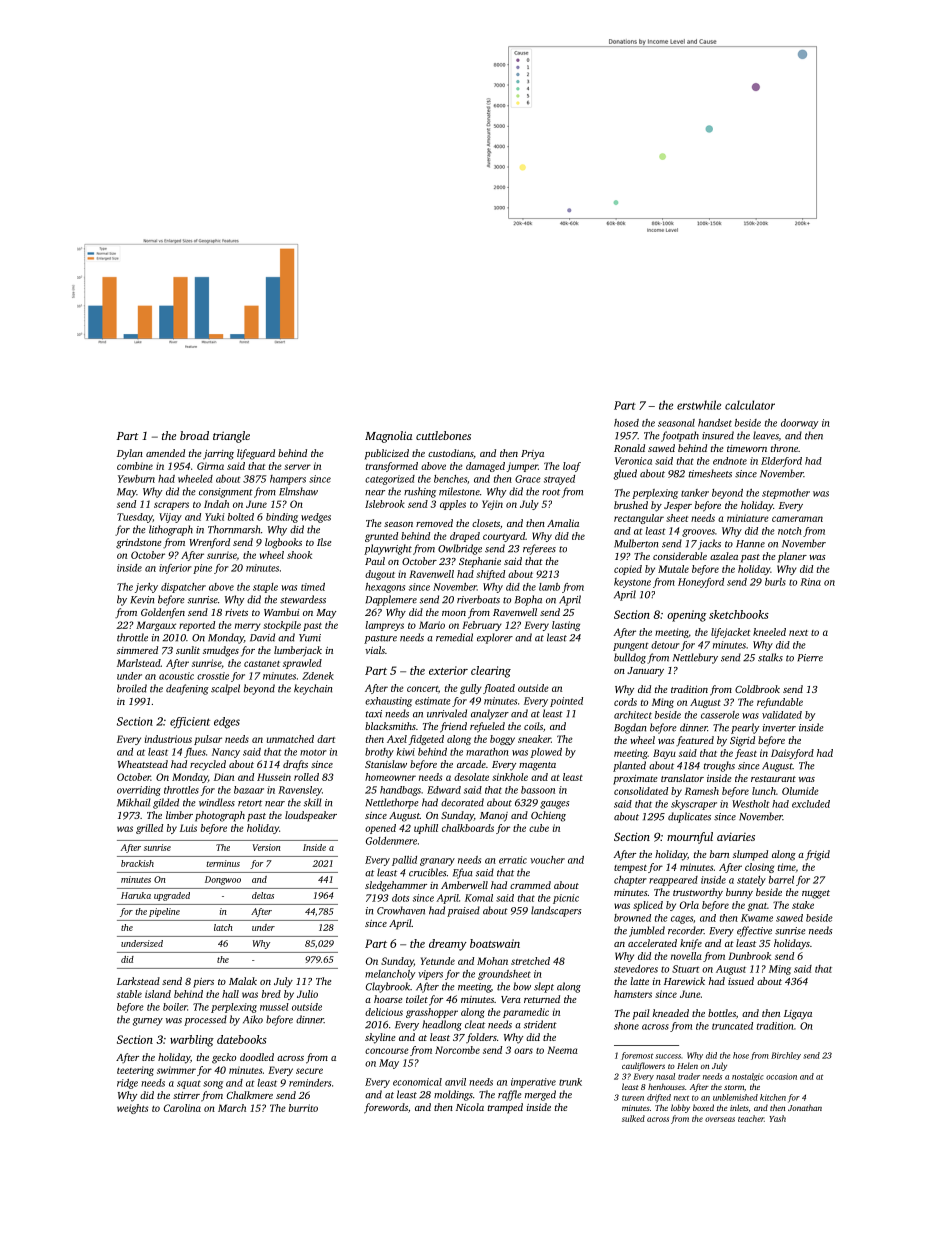 The width and height of the image is (952, 1233). I want to click on courtyard, so click(504, 537).
